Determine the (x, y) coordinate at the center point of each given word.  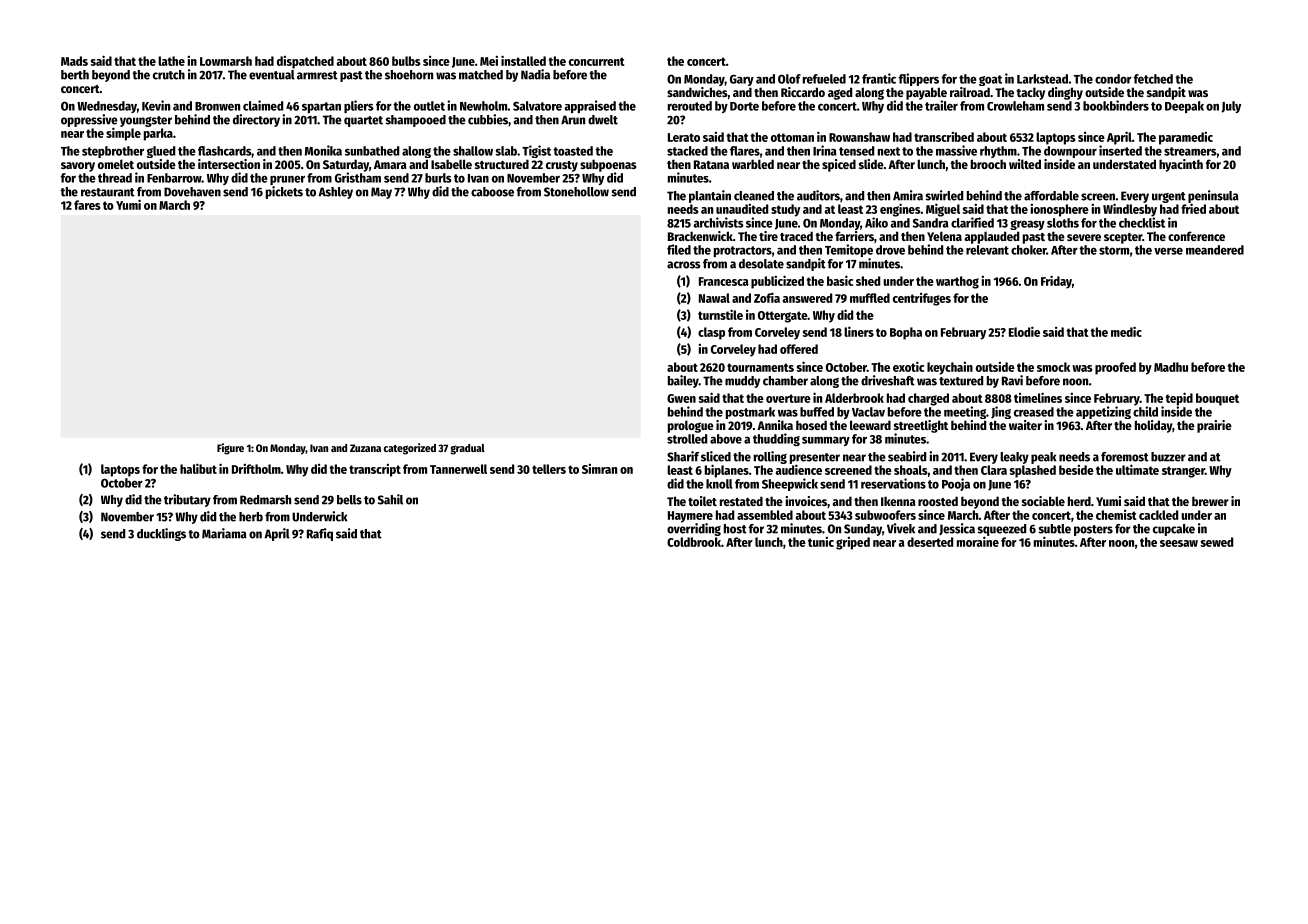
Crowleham (1015, 106)
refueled (824, 79)
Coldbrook (694, 542)
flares (745, 151)
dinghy (1065, 93)
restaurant (108, 192)
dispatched (305, 62)
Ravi (1012, 380)
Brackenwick (700, 236)
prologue (691, 426)
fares (87, 205)
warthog (957, 282)
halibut (198, 468)
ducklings (161, 534)
